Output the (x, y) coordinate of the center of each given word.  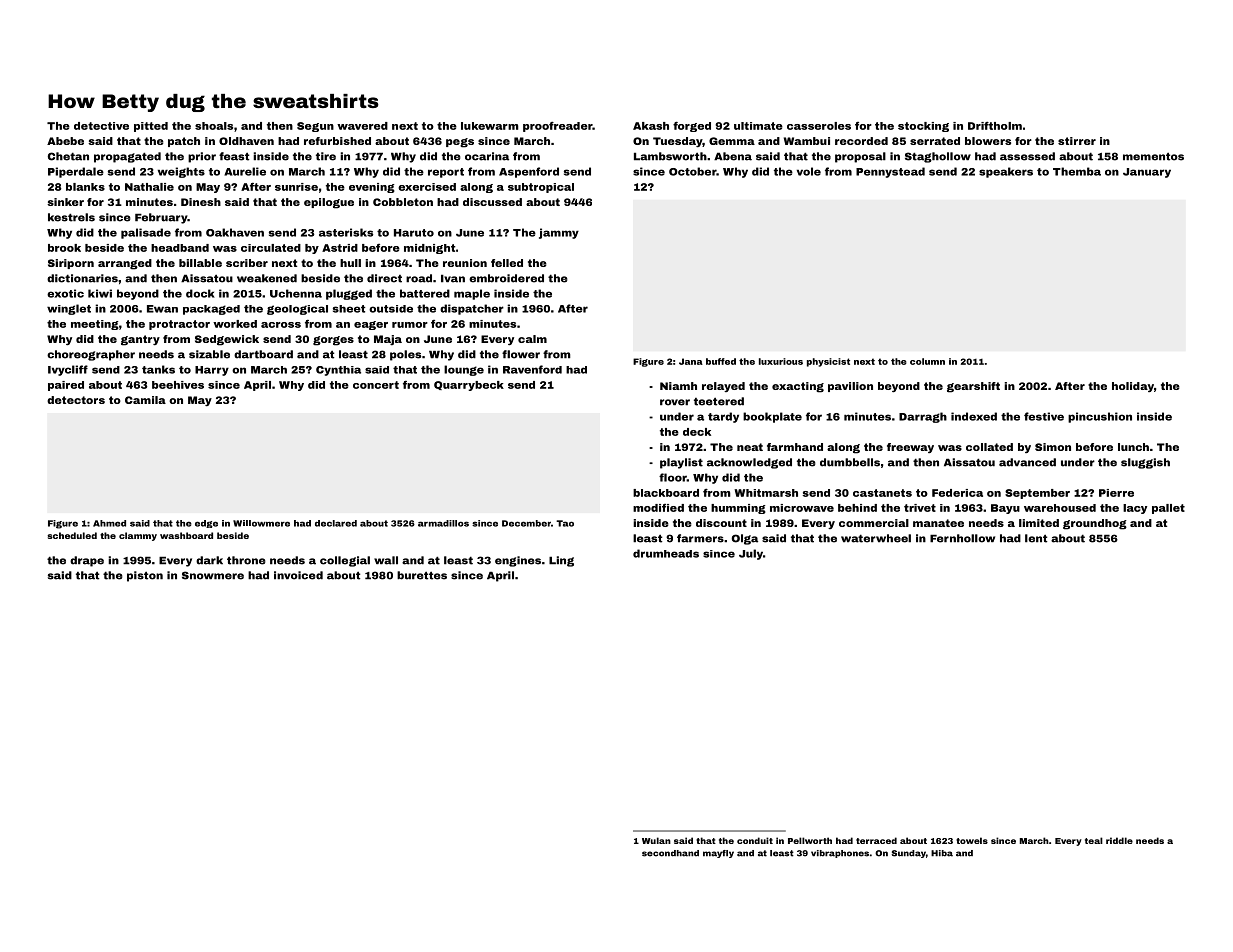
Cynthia (338, 371)
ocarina (487, 156)
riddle (1119, 840)
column (927, 361)
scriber (247, 263)
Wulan (656, 840)
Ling (561, 561)
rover (675, 402)
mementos (1153, 156)
